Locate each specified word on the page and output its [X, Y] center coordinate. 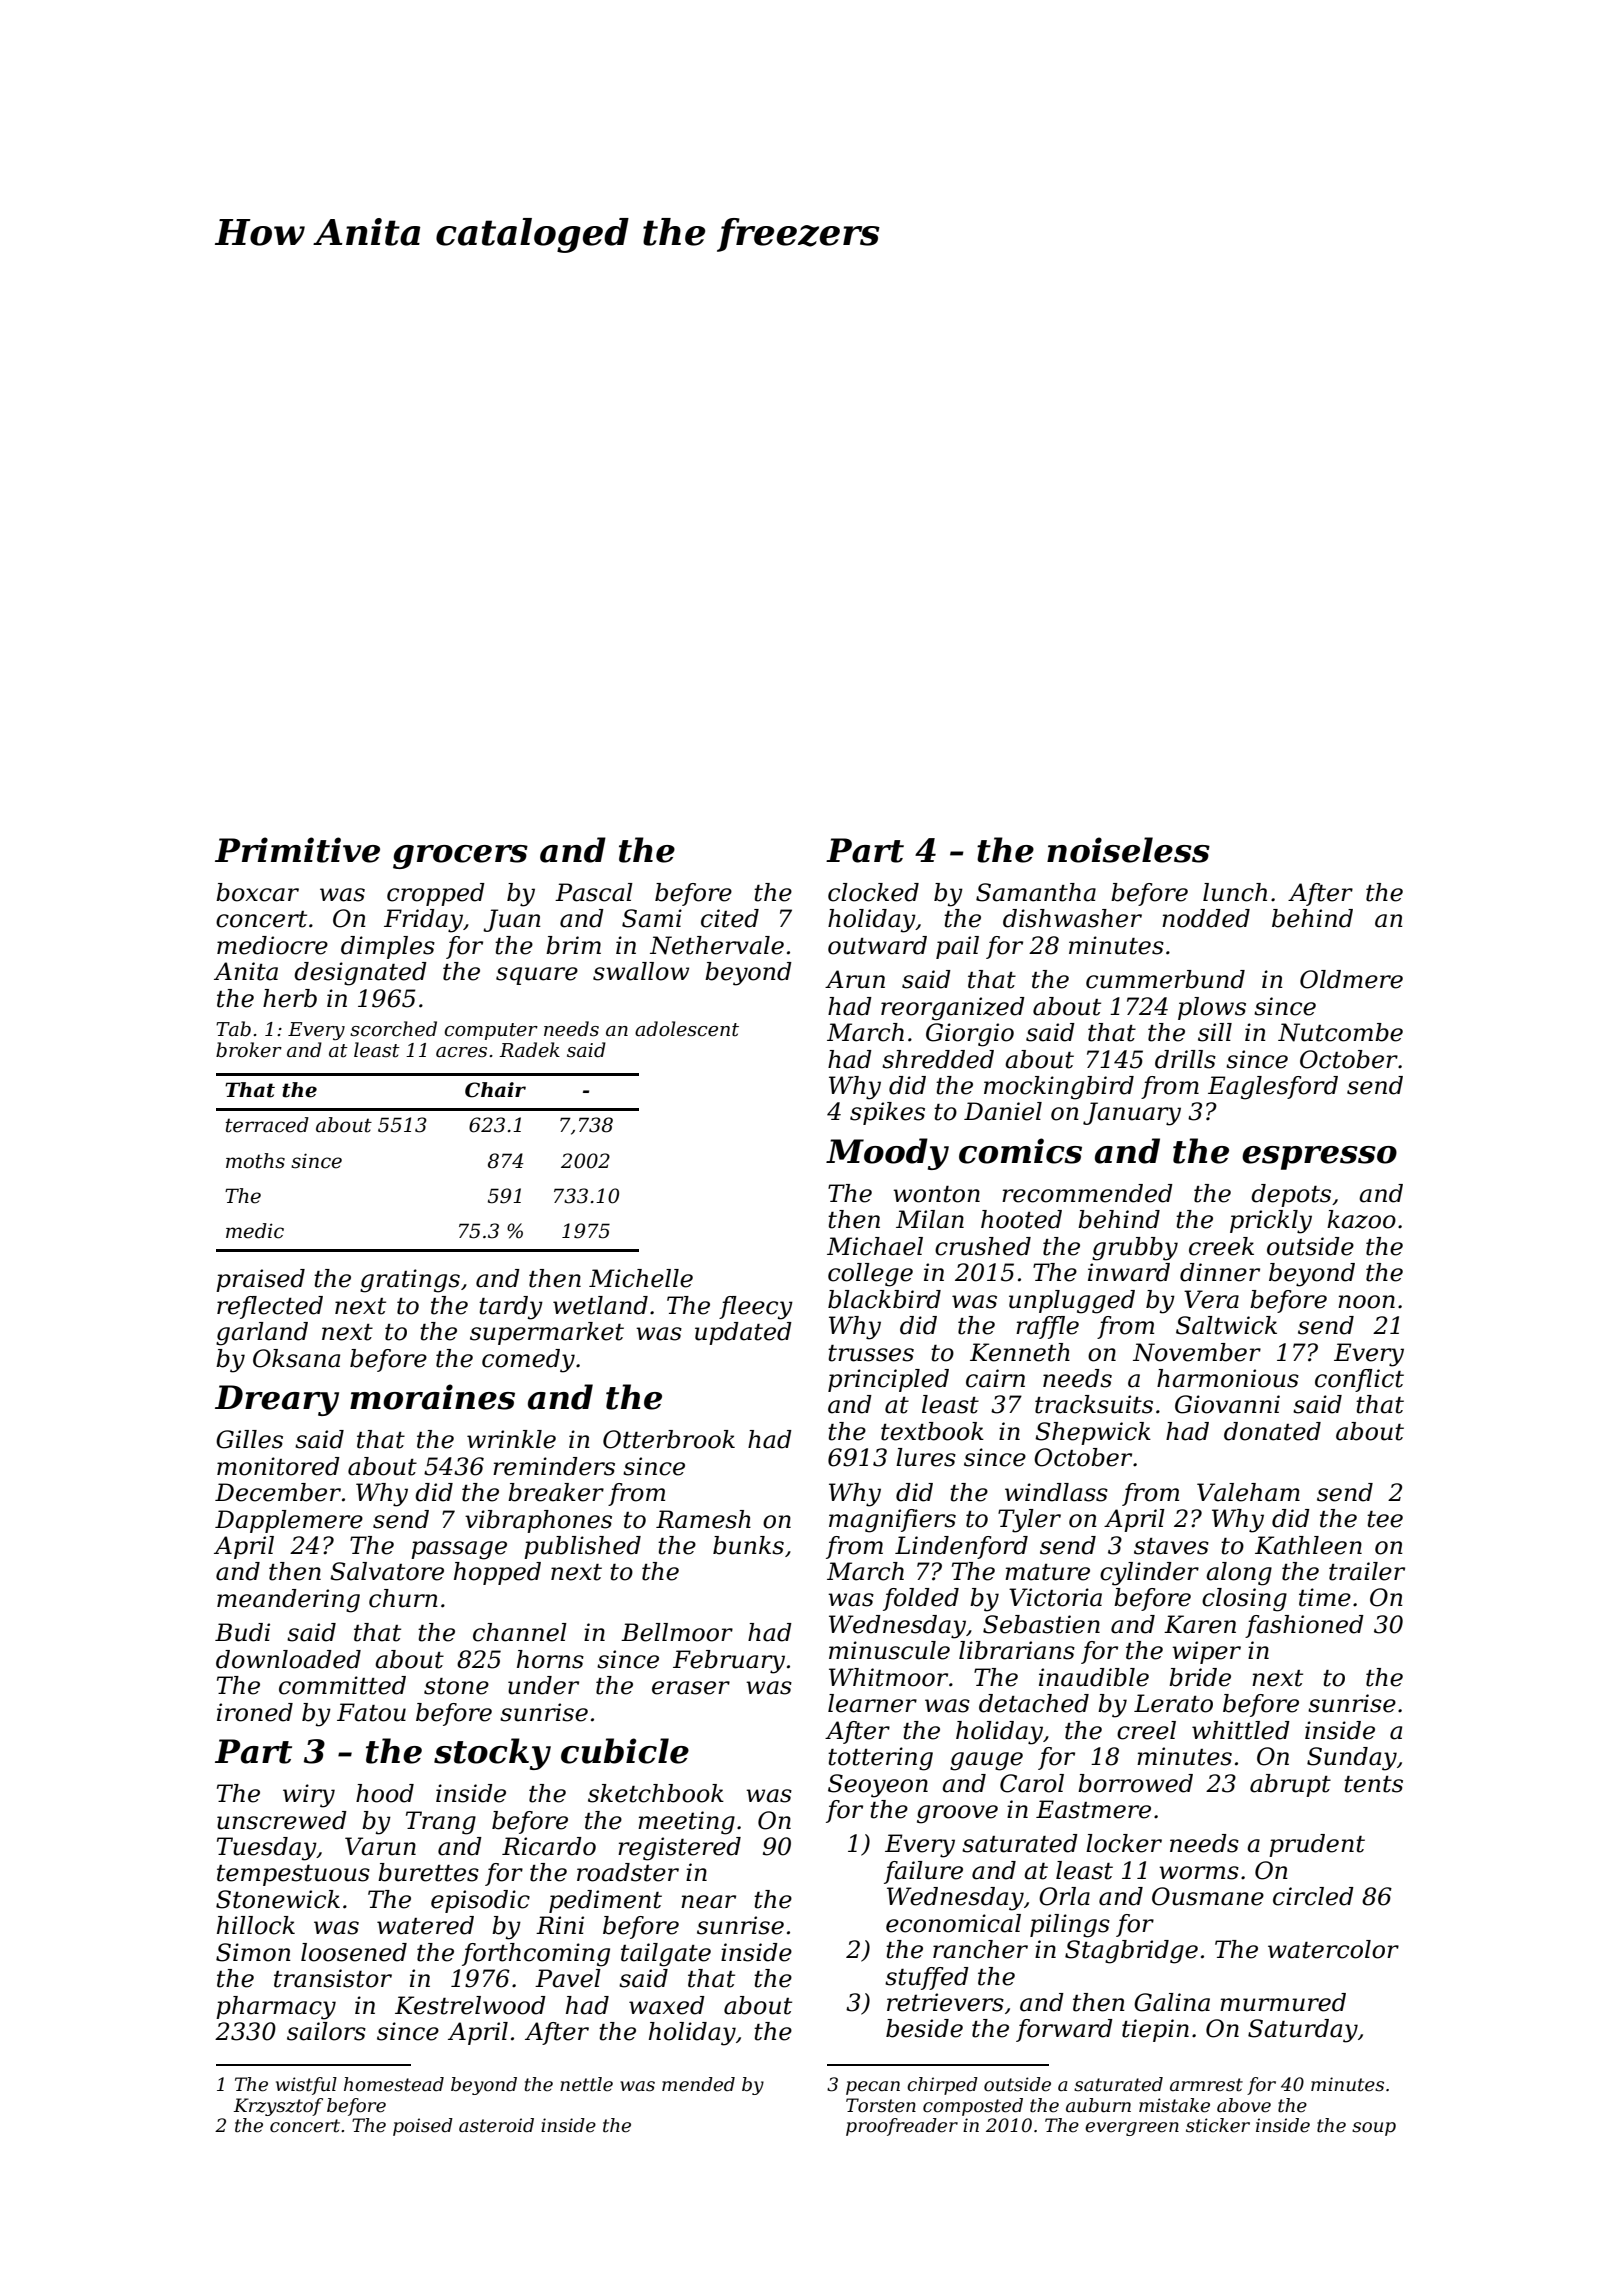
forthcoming [536, 1955]
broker [249, 1050]
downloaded [288, 1659]
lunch [1235, 892]
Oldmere [1351, 979]
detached [1034, 1703]
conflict [1359, 1380]
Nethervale [717, 945]
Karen [1200, 1624]
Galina [1172, 2002]
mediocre [272, 945]
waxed [667, 2005]
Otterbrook [669, 1439]
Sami [652, 918]
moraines [432, 1397]
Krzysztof [278, 2107]
